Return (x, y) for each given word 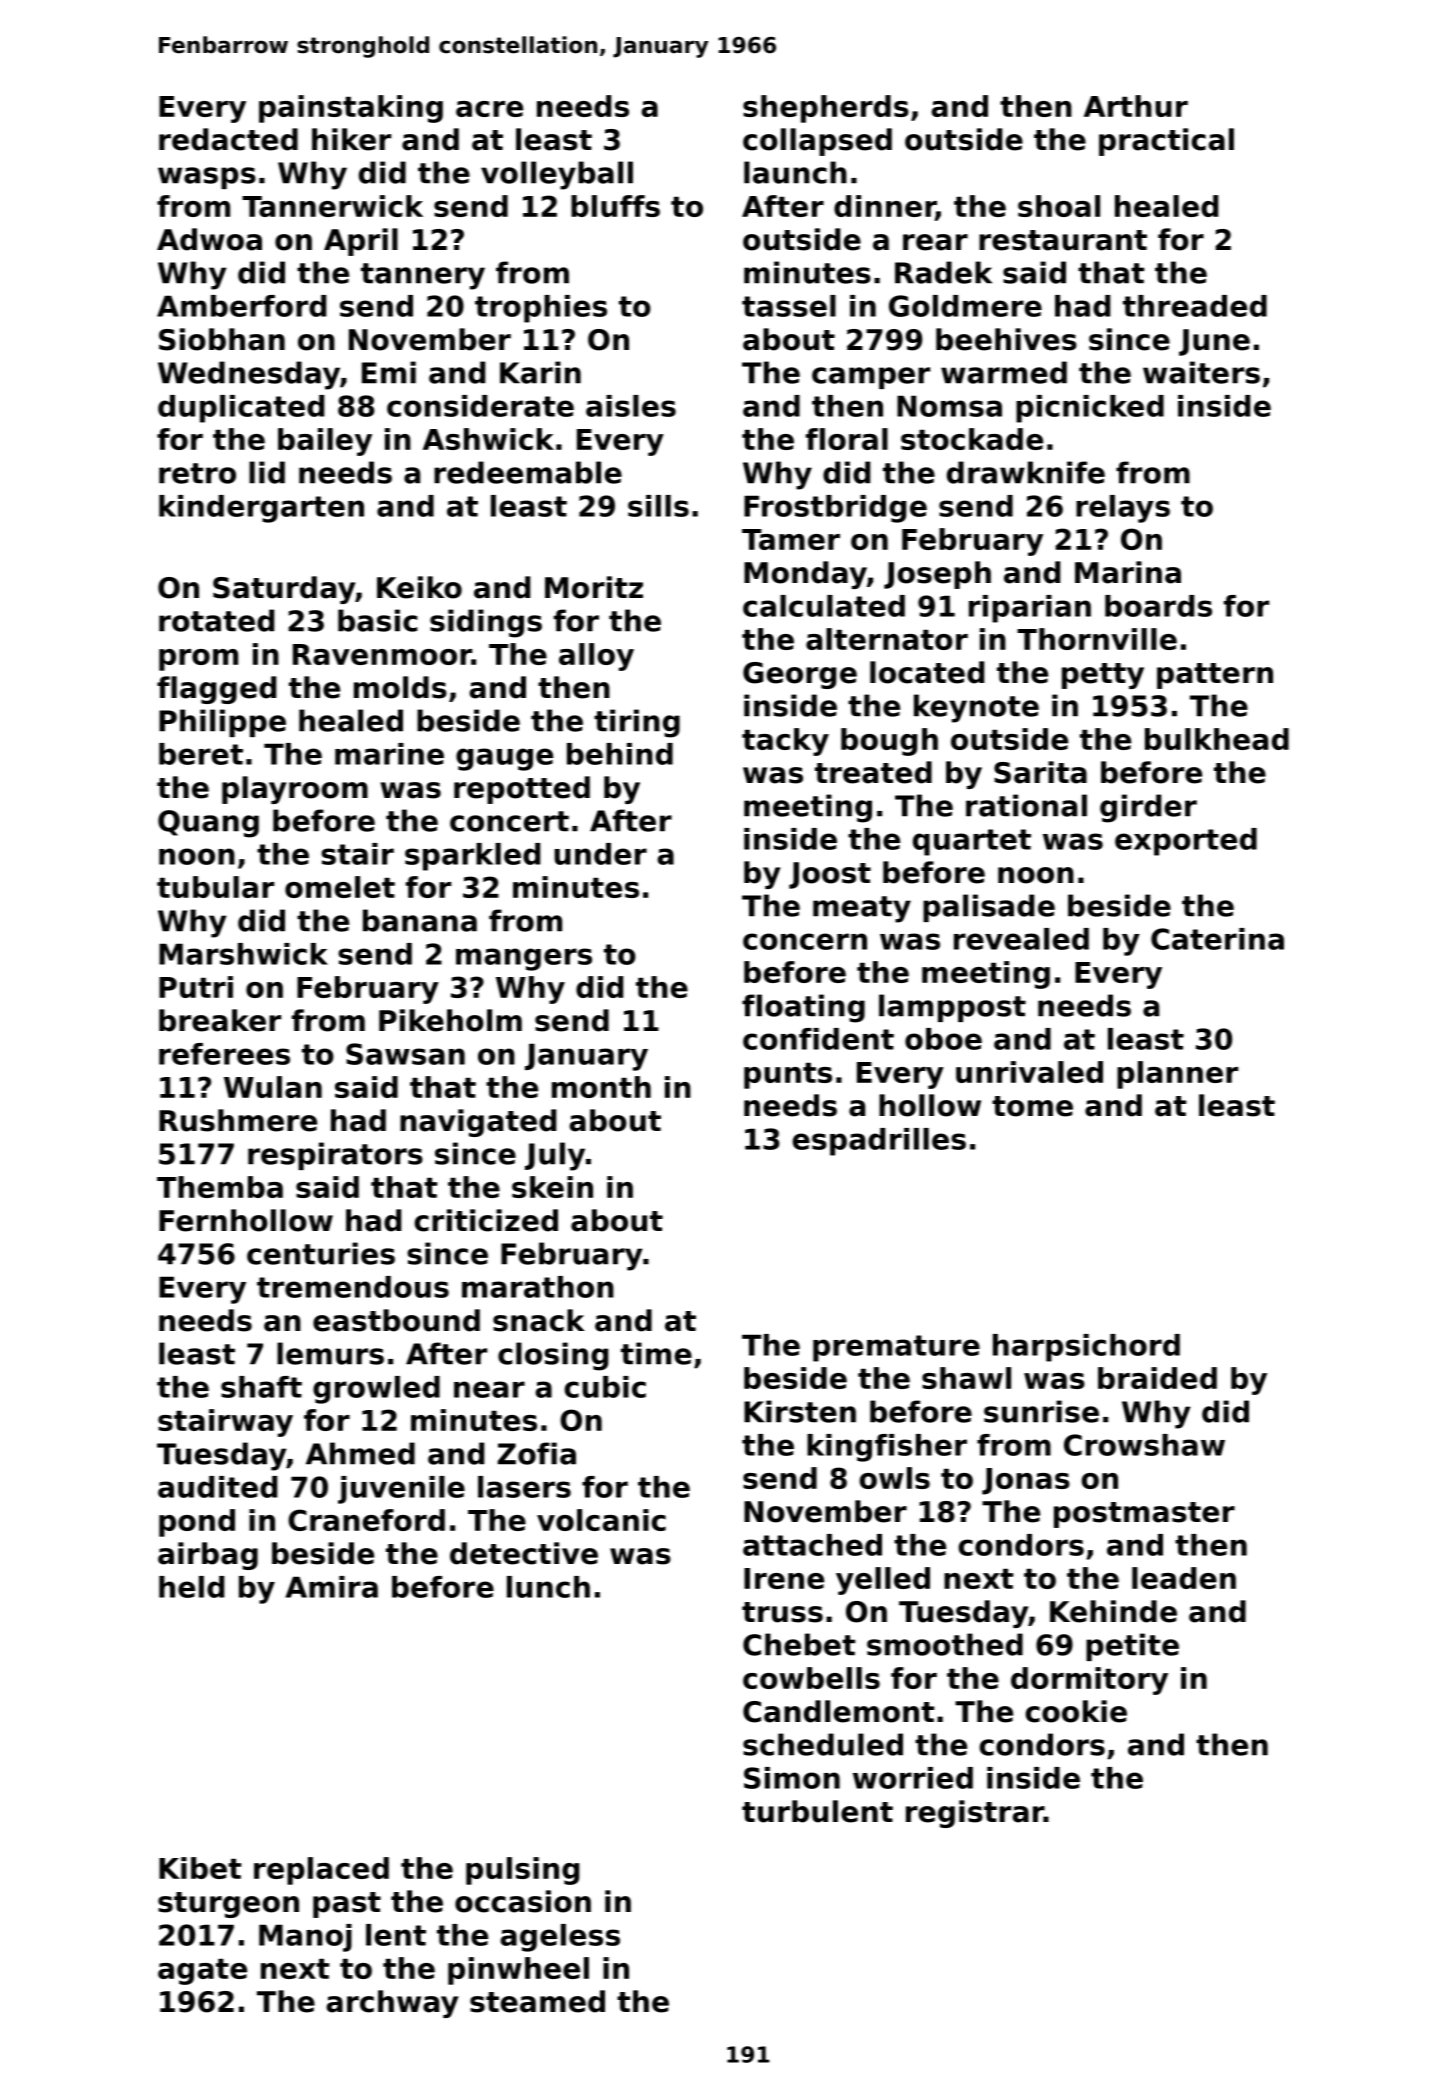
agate (202, 1972)
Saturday (284, 590)
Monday (805, 575)
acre (489, 109)
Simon (792, 1778)
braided (1157, 1378)
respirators (335, 1156)
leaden (1184, 1578)
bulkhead (1217, 739)
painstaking (351, 109)
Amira (331, 1587)
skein (552, 1187)
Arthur (1136, 106)
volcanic (601, 1520)
